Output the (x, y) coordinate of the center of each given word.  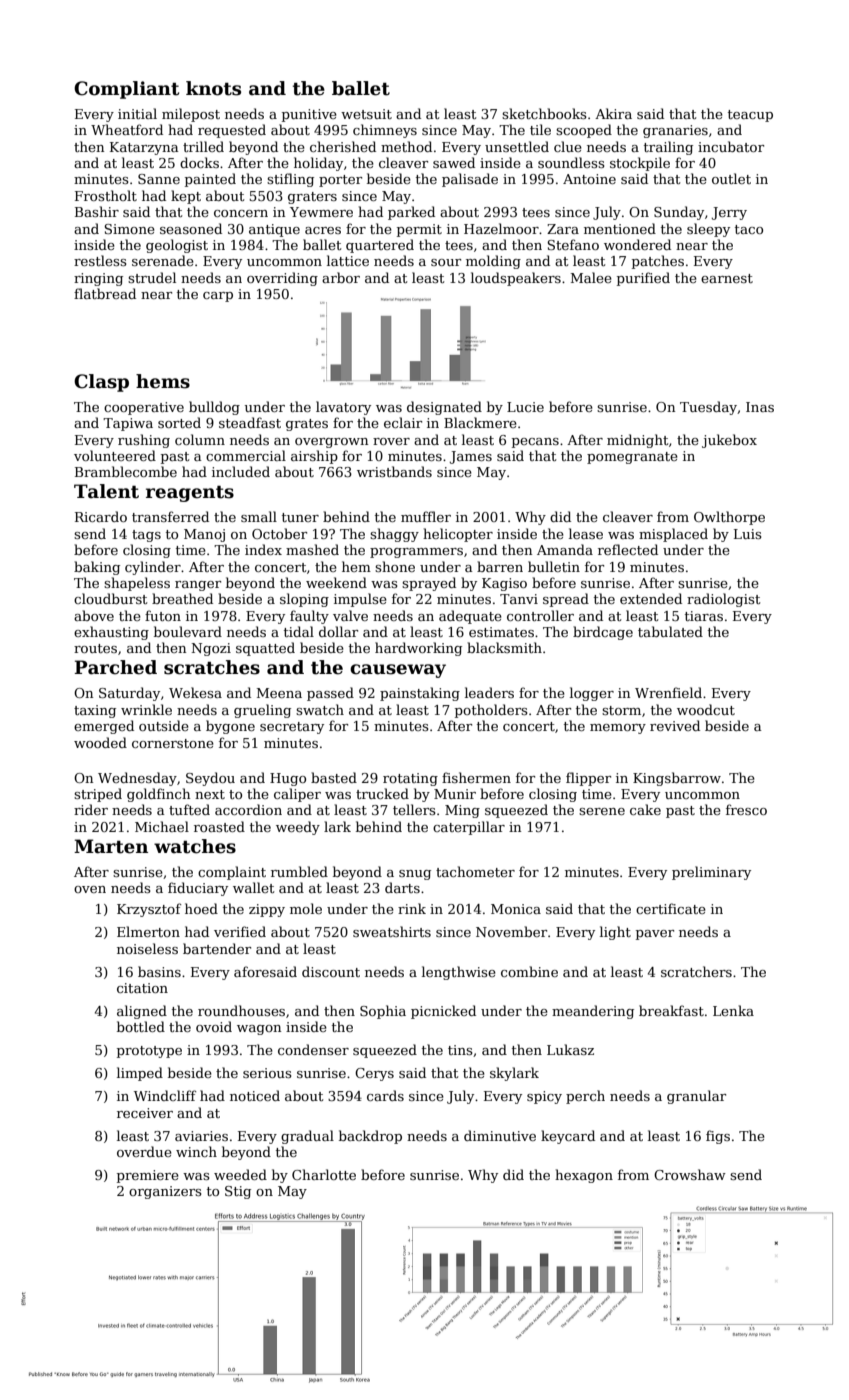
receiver (145, 1113)
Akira (613, 113)
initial (137, 113)
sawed (454, 162)
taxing (95, 711)
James (471, 457)
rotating (410, 779)
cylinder (153, 568)
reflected (628, 549)
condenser (313, 1049)
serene (602, 811)
